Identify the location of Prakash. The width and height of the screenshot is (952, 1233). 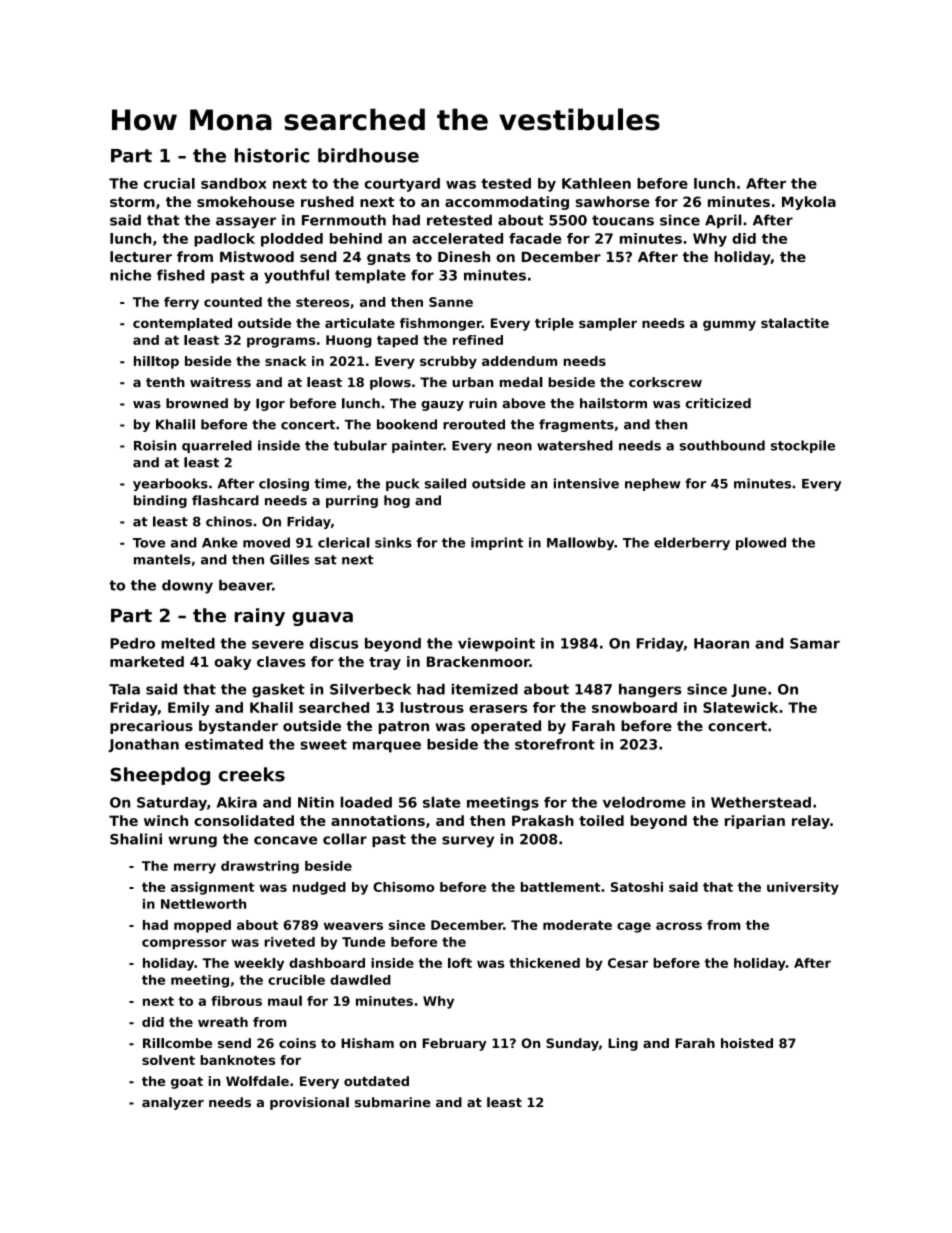
(543, 820).
